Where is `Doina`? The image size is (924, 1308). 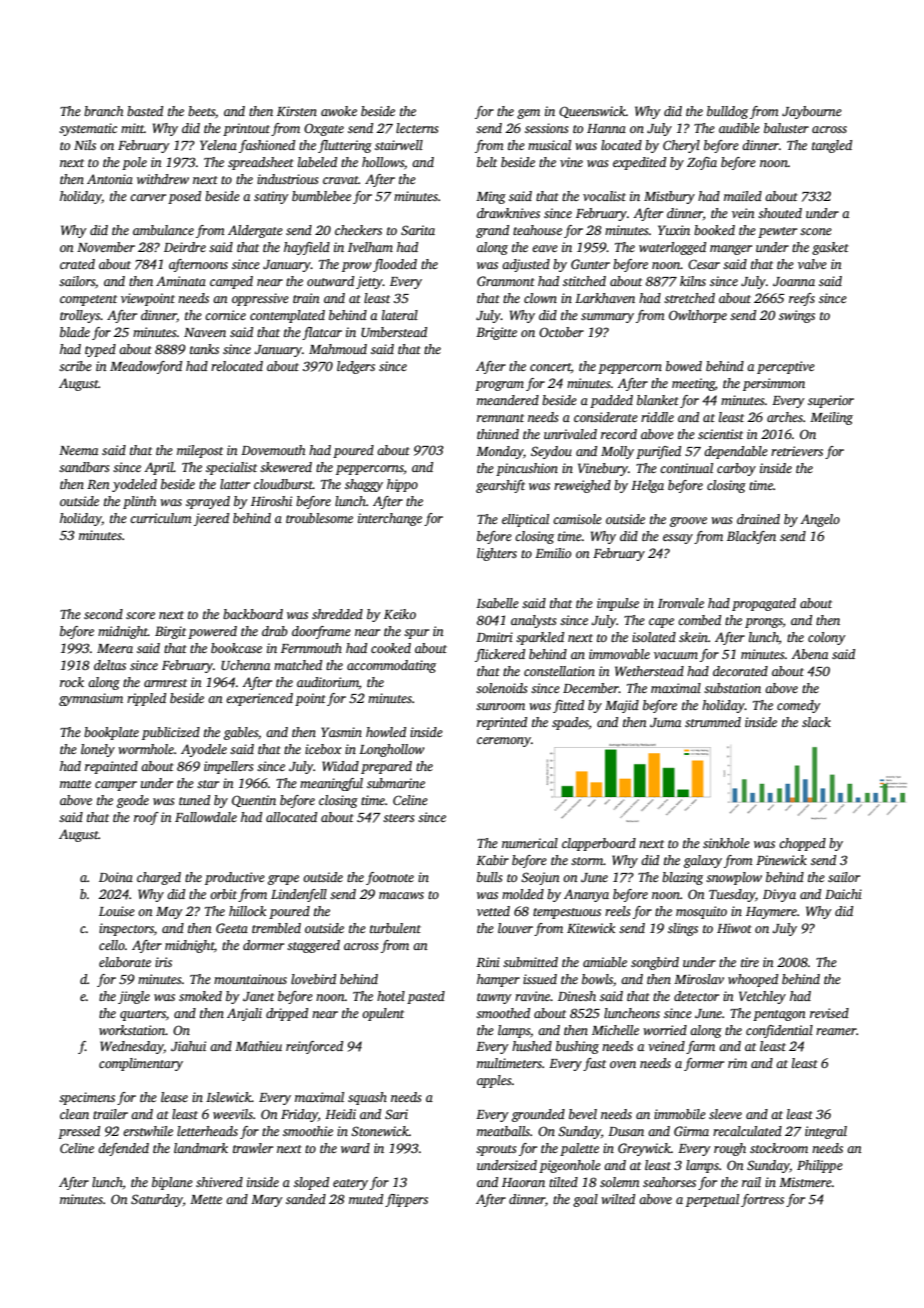 Doina is located at coordinates (116, 877).
